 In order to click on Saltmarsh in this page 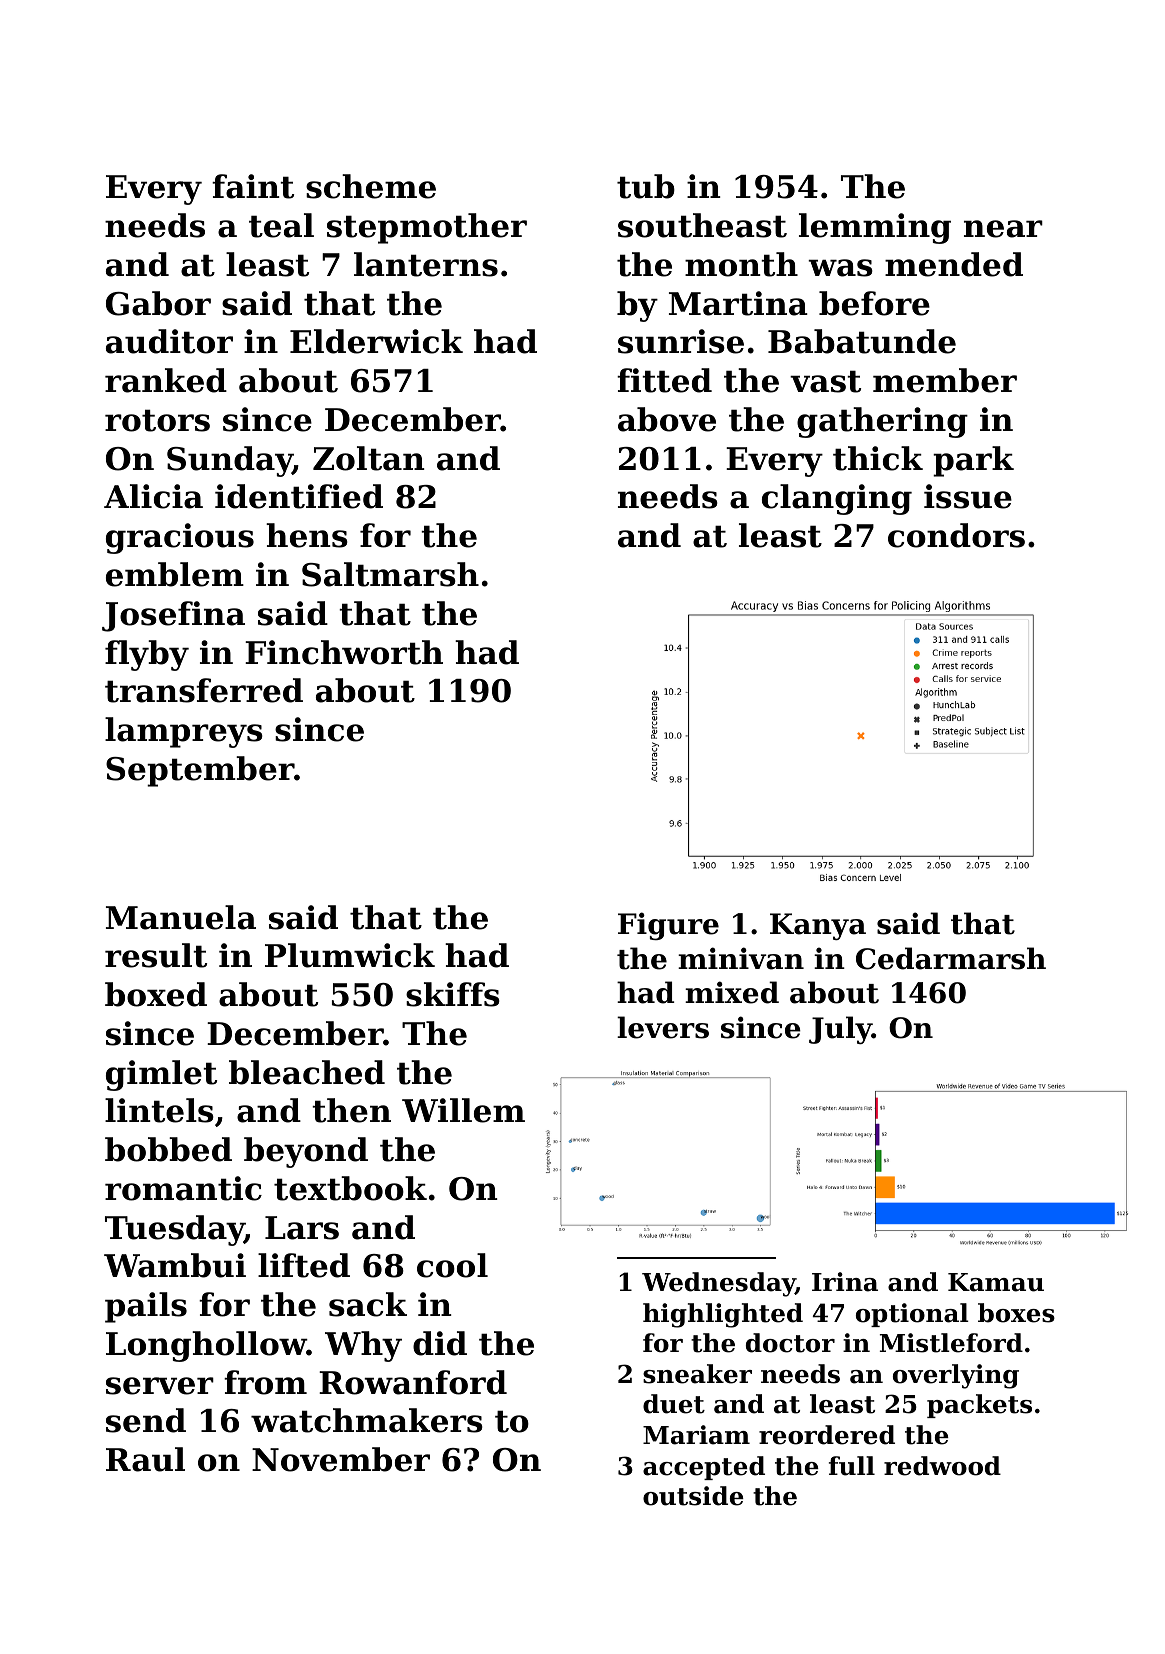, I will do `click(390, 574)`.
